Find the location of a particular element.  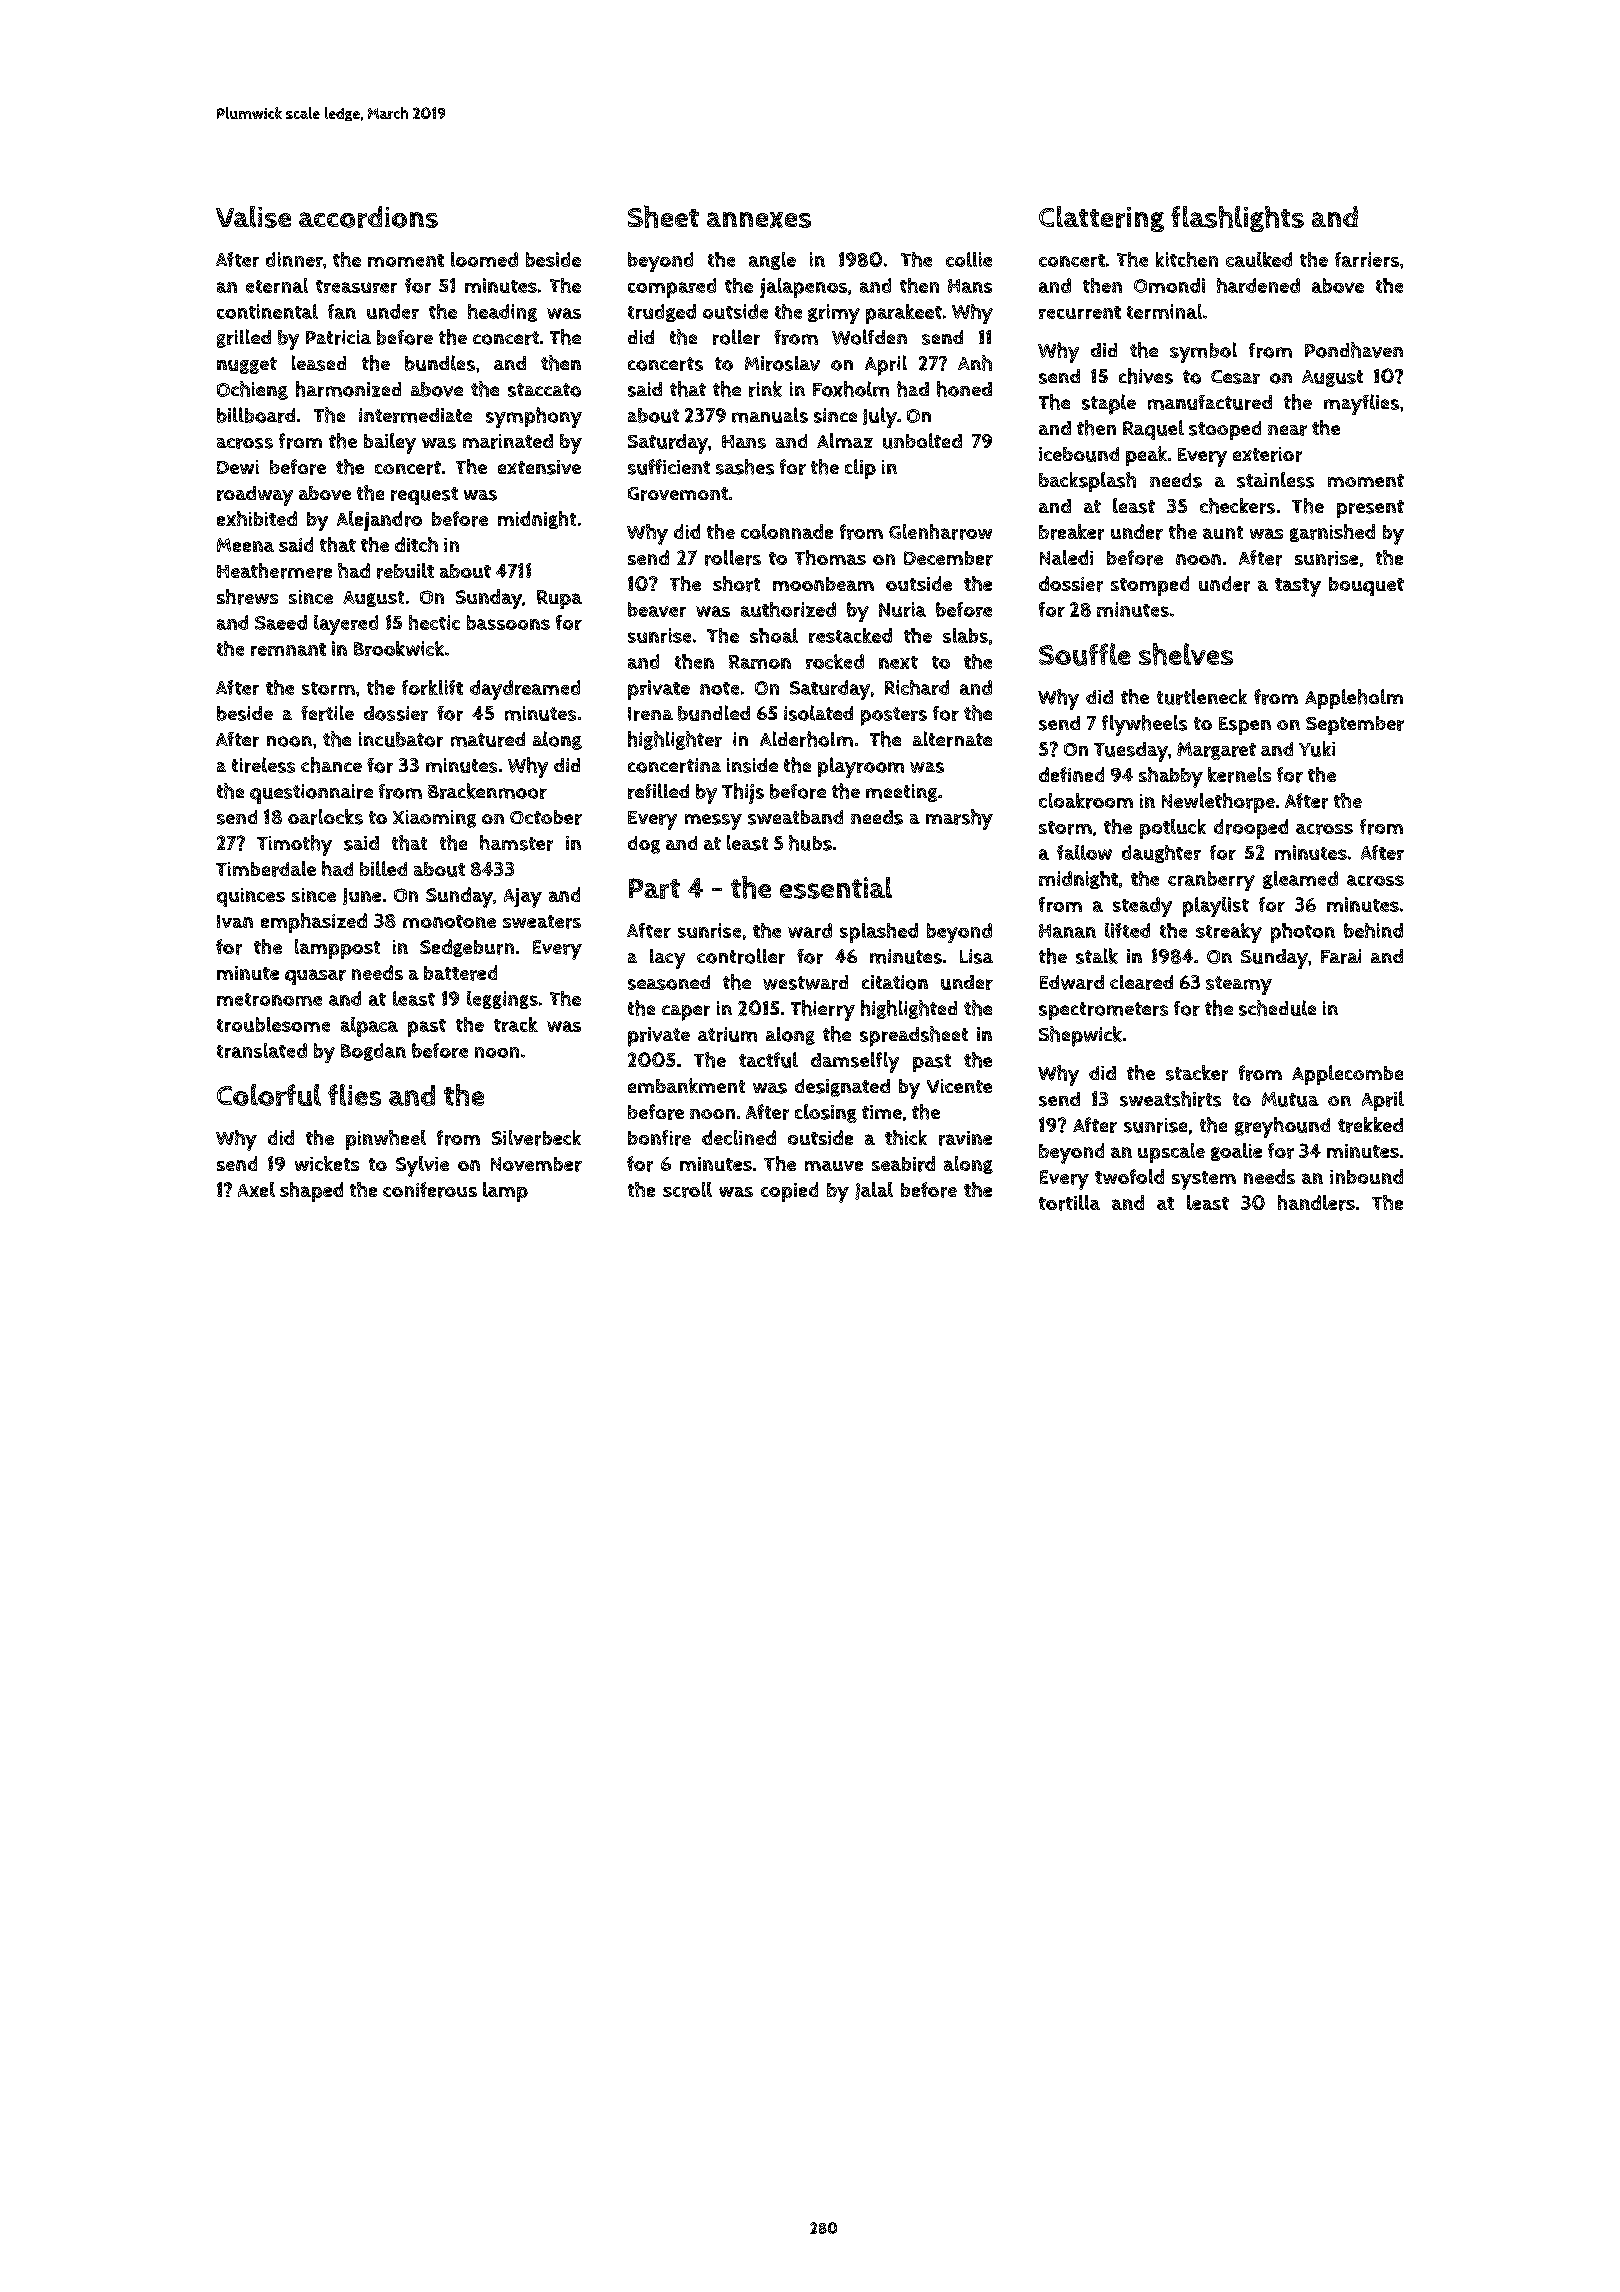

greyhound is located at coordinates (1282, 1127).
